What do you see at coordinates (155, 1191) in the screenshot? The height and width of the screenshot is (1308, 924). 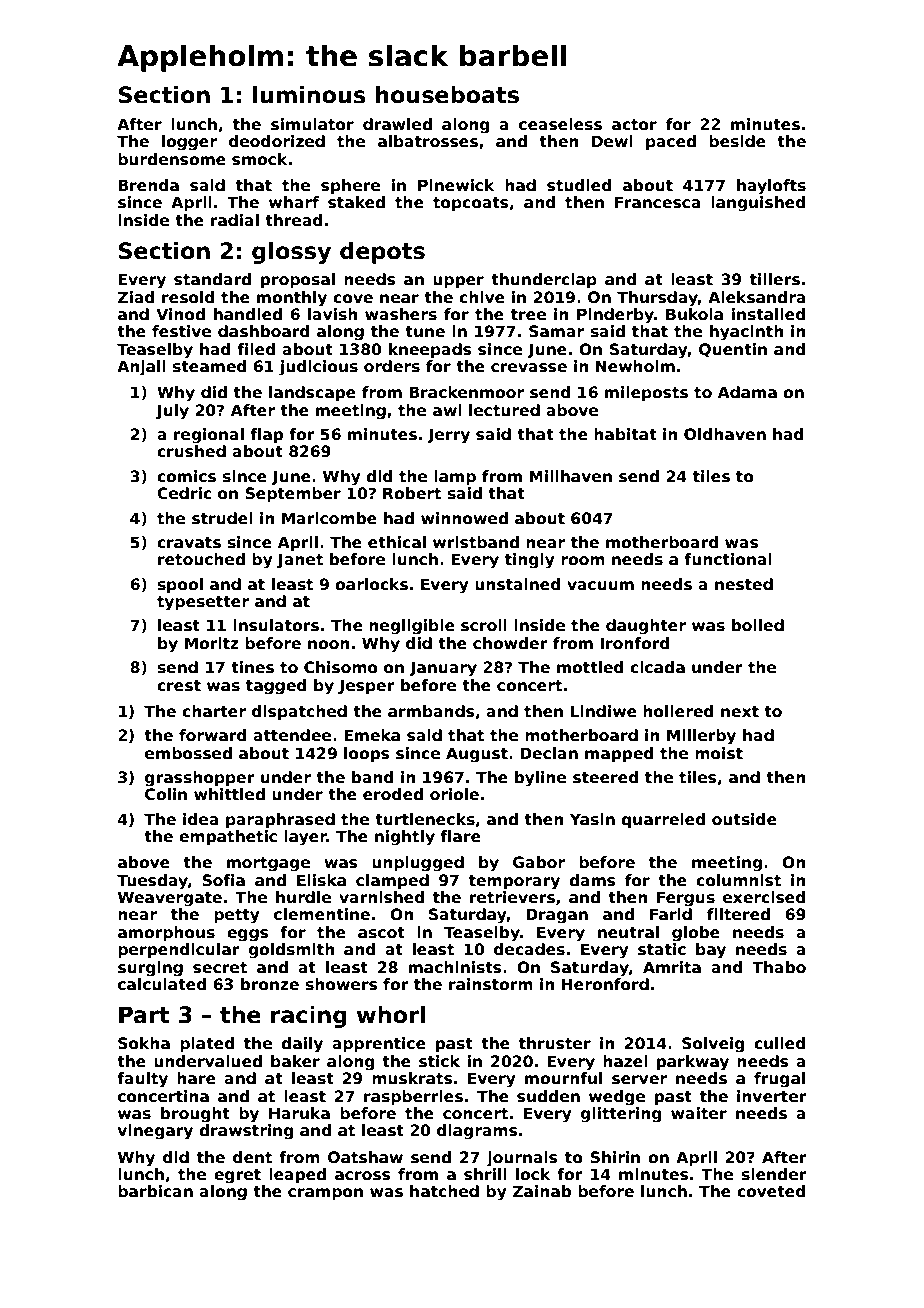 I see `barbican` at bounding box center [155, 1191].
